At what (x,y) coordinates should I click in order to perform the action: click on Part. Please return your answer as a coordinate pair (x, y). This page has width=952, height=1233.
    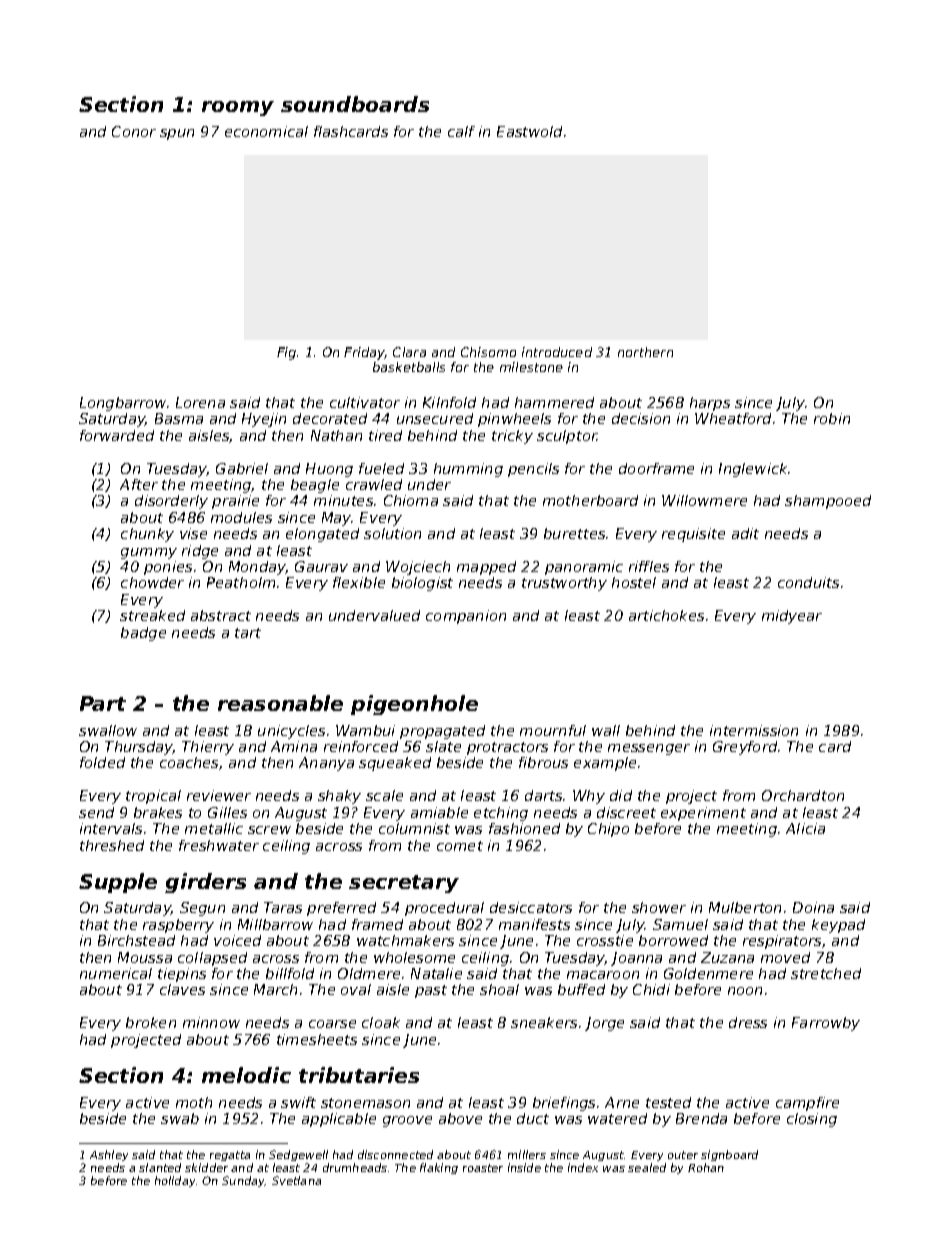
    Looking at the image, I should click on (103, 703).
